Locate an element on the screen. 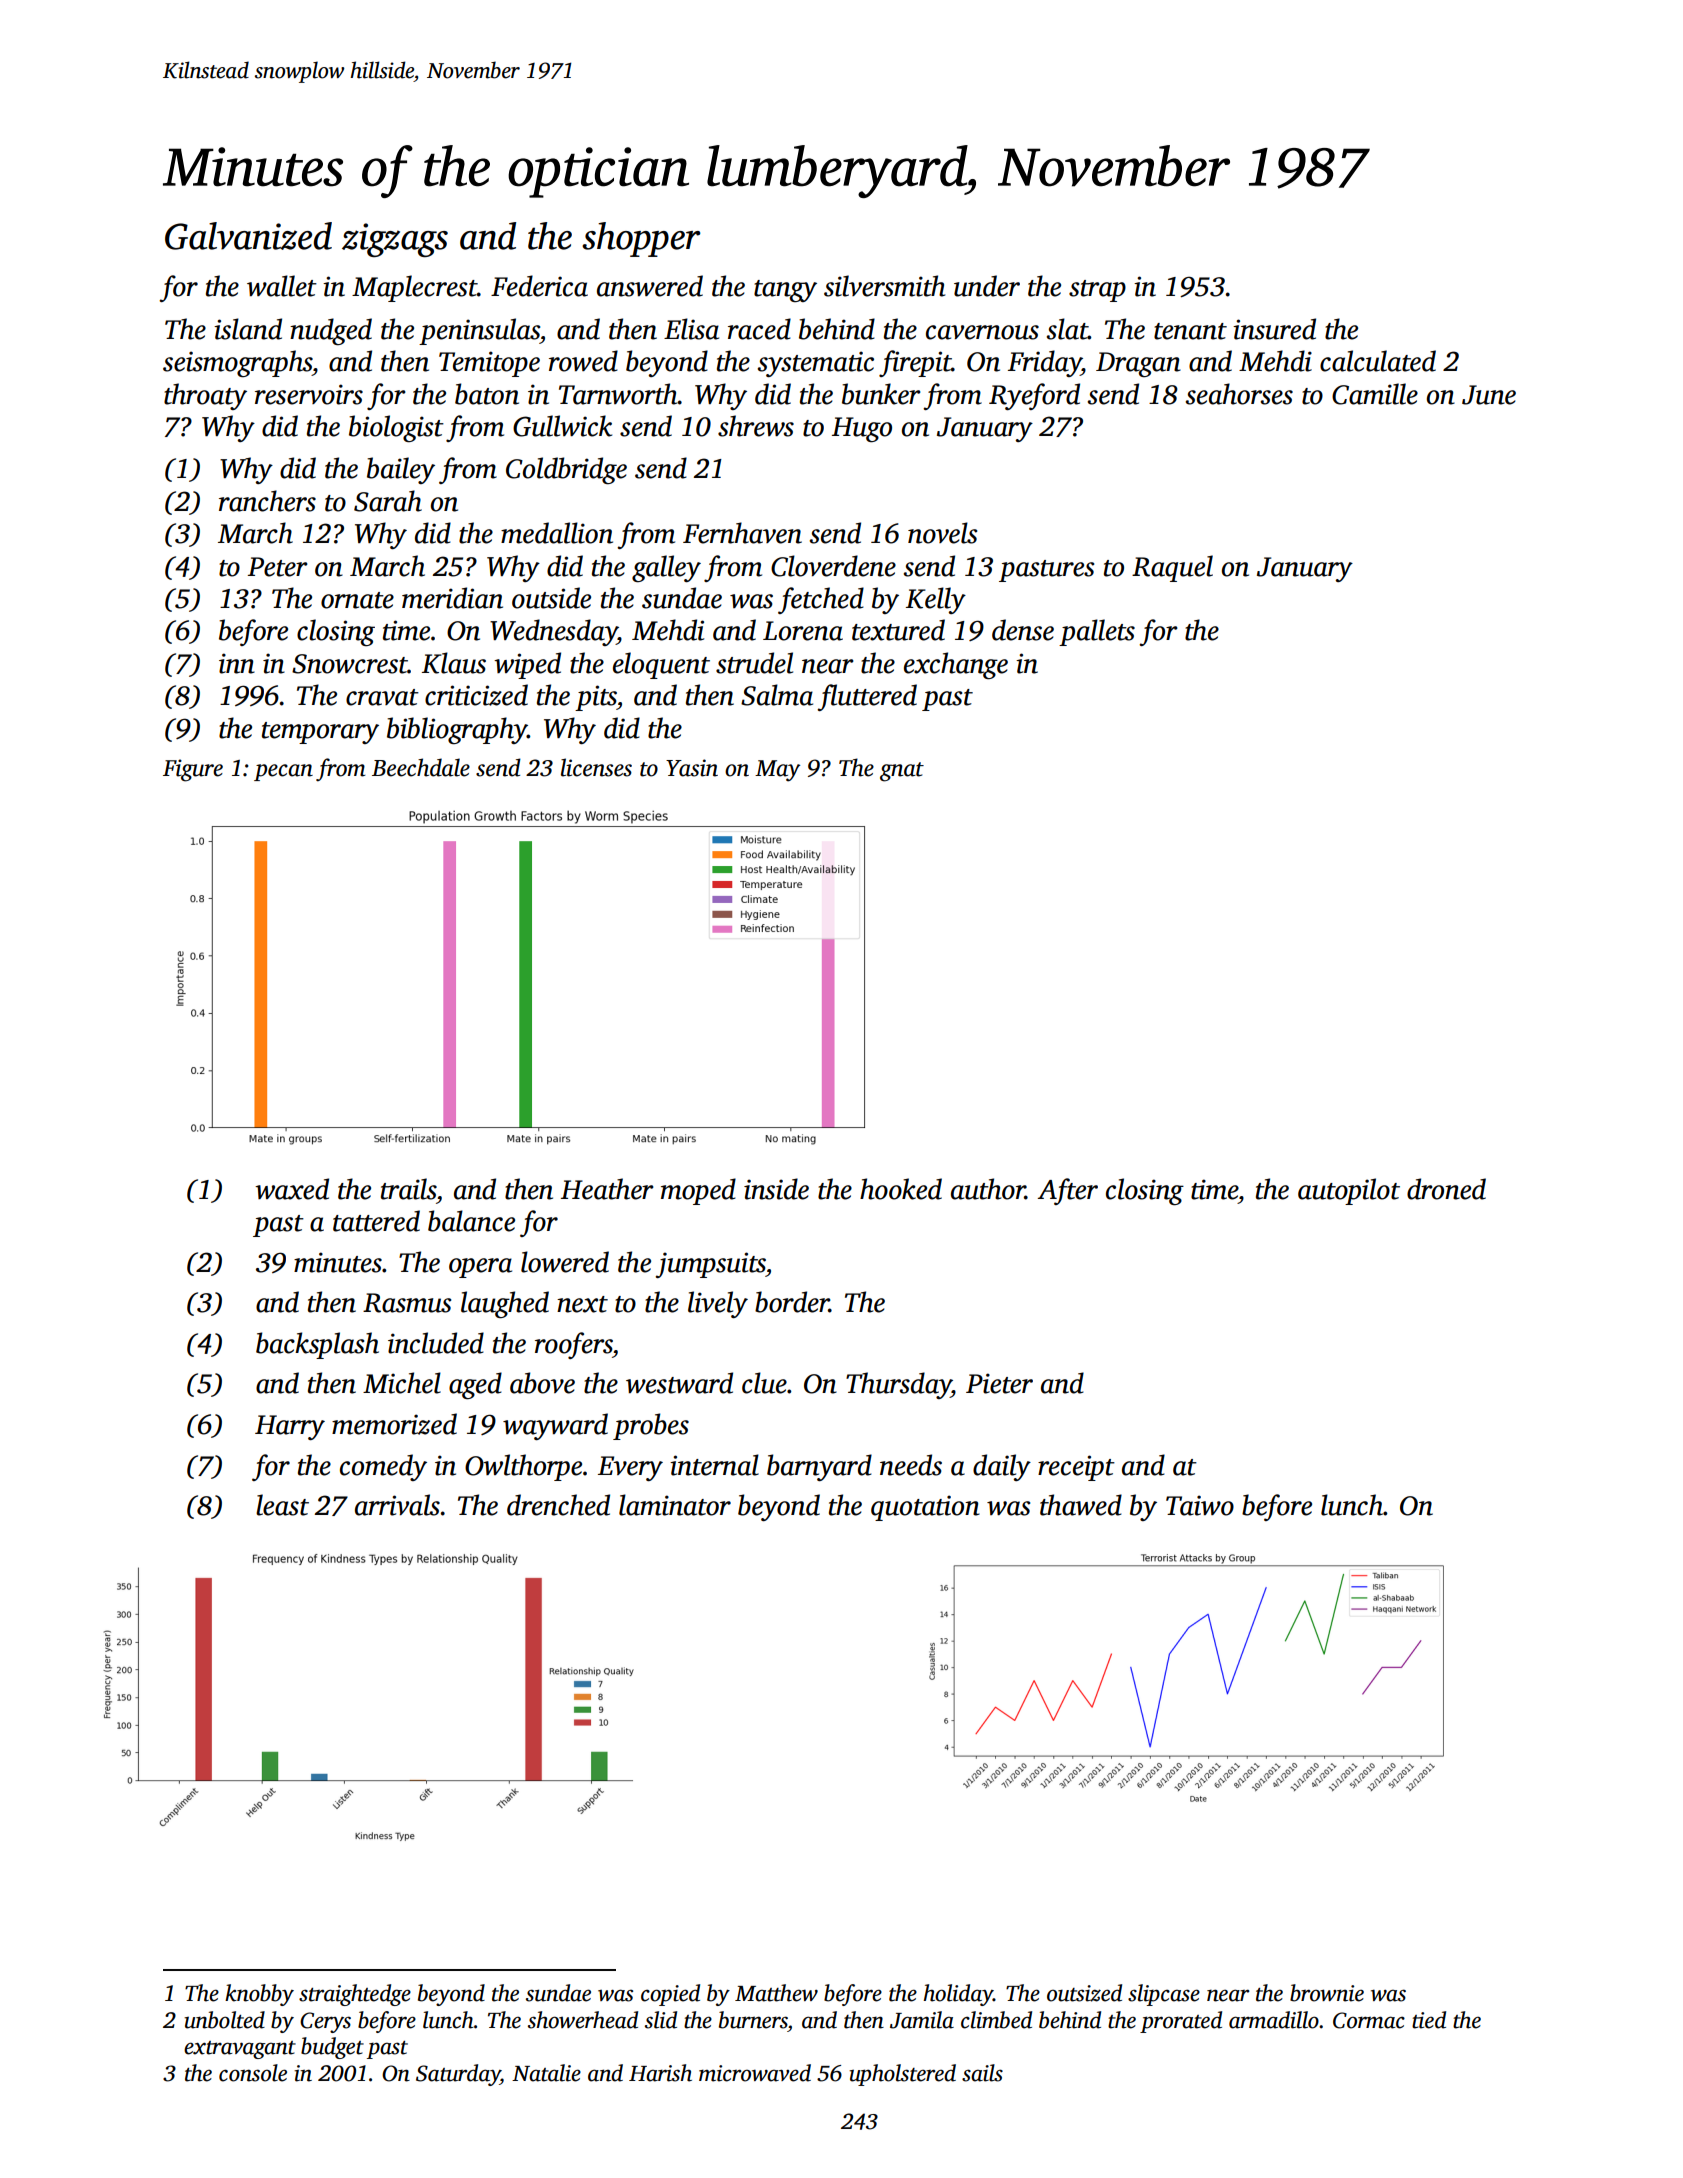 This screenshot has width=1683, height=2178. Heather is located at coordinates (607, 1189).
